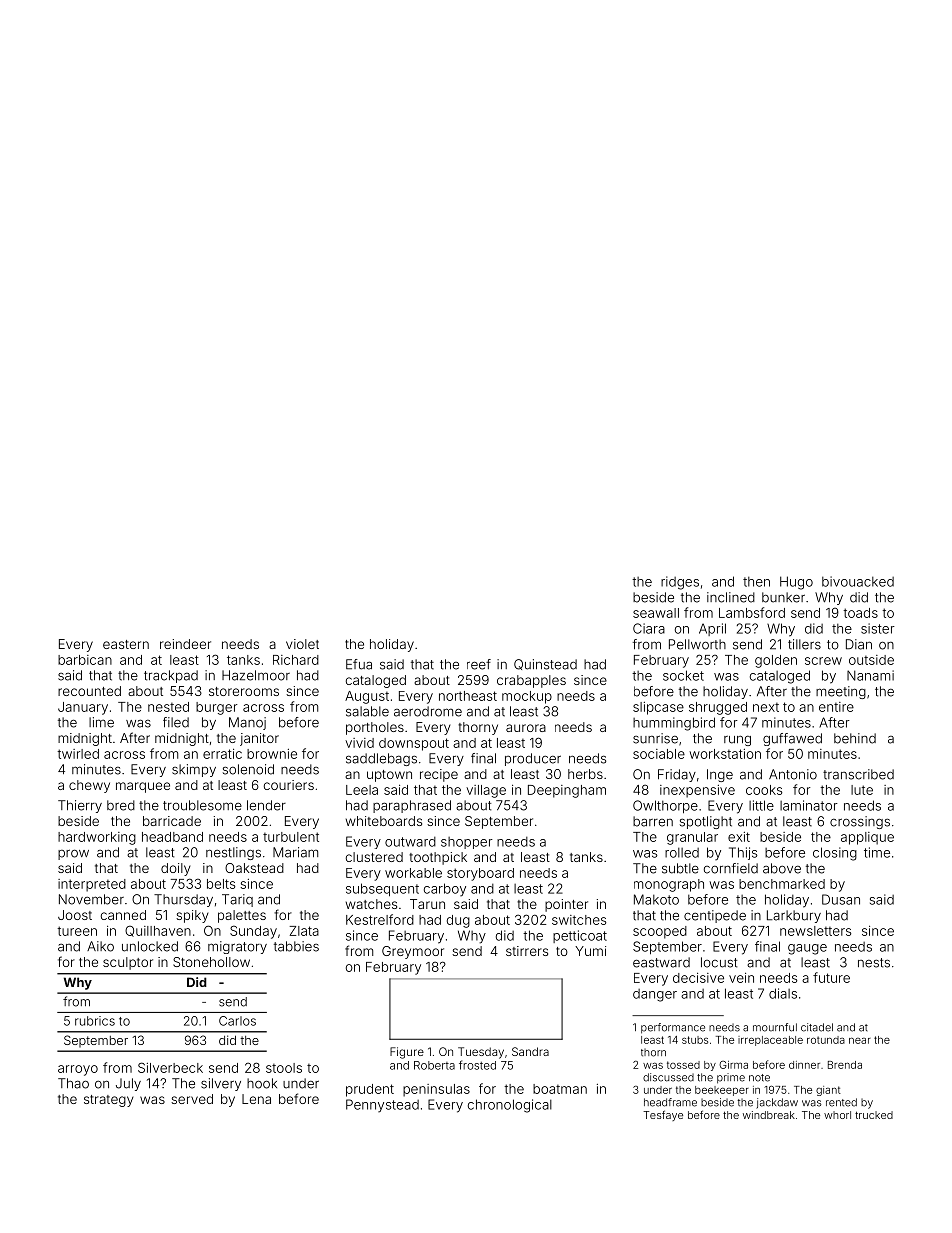 This screenshot has height=1233, width=952. I want to click on dug, so click(458, 921).
